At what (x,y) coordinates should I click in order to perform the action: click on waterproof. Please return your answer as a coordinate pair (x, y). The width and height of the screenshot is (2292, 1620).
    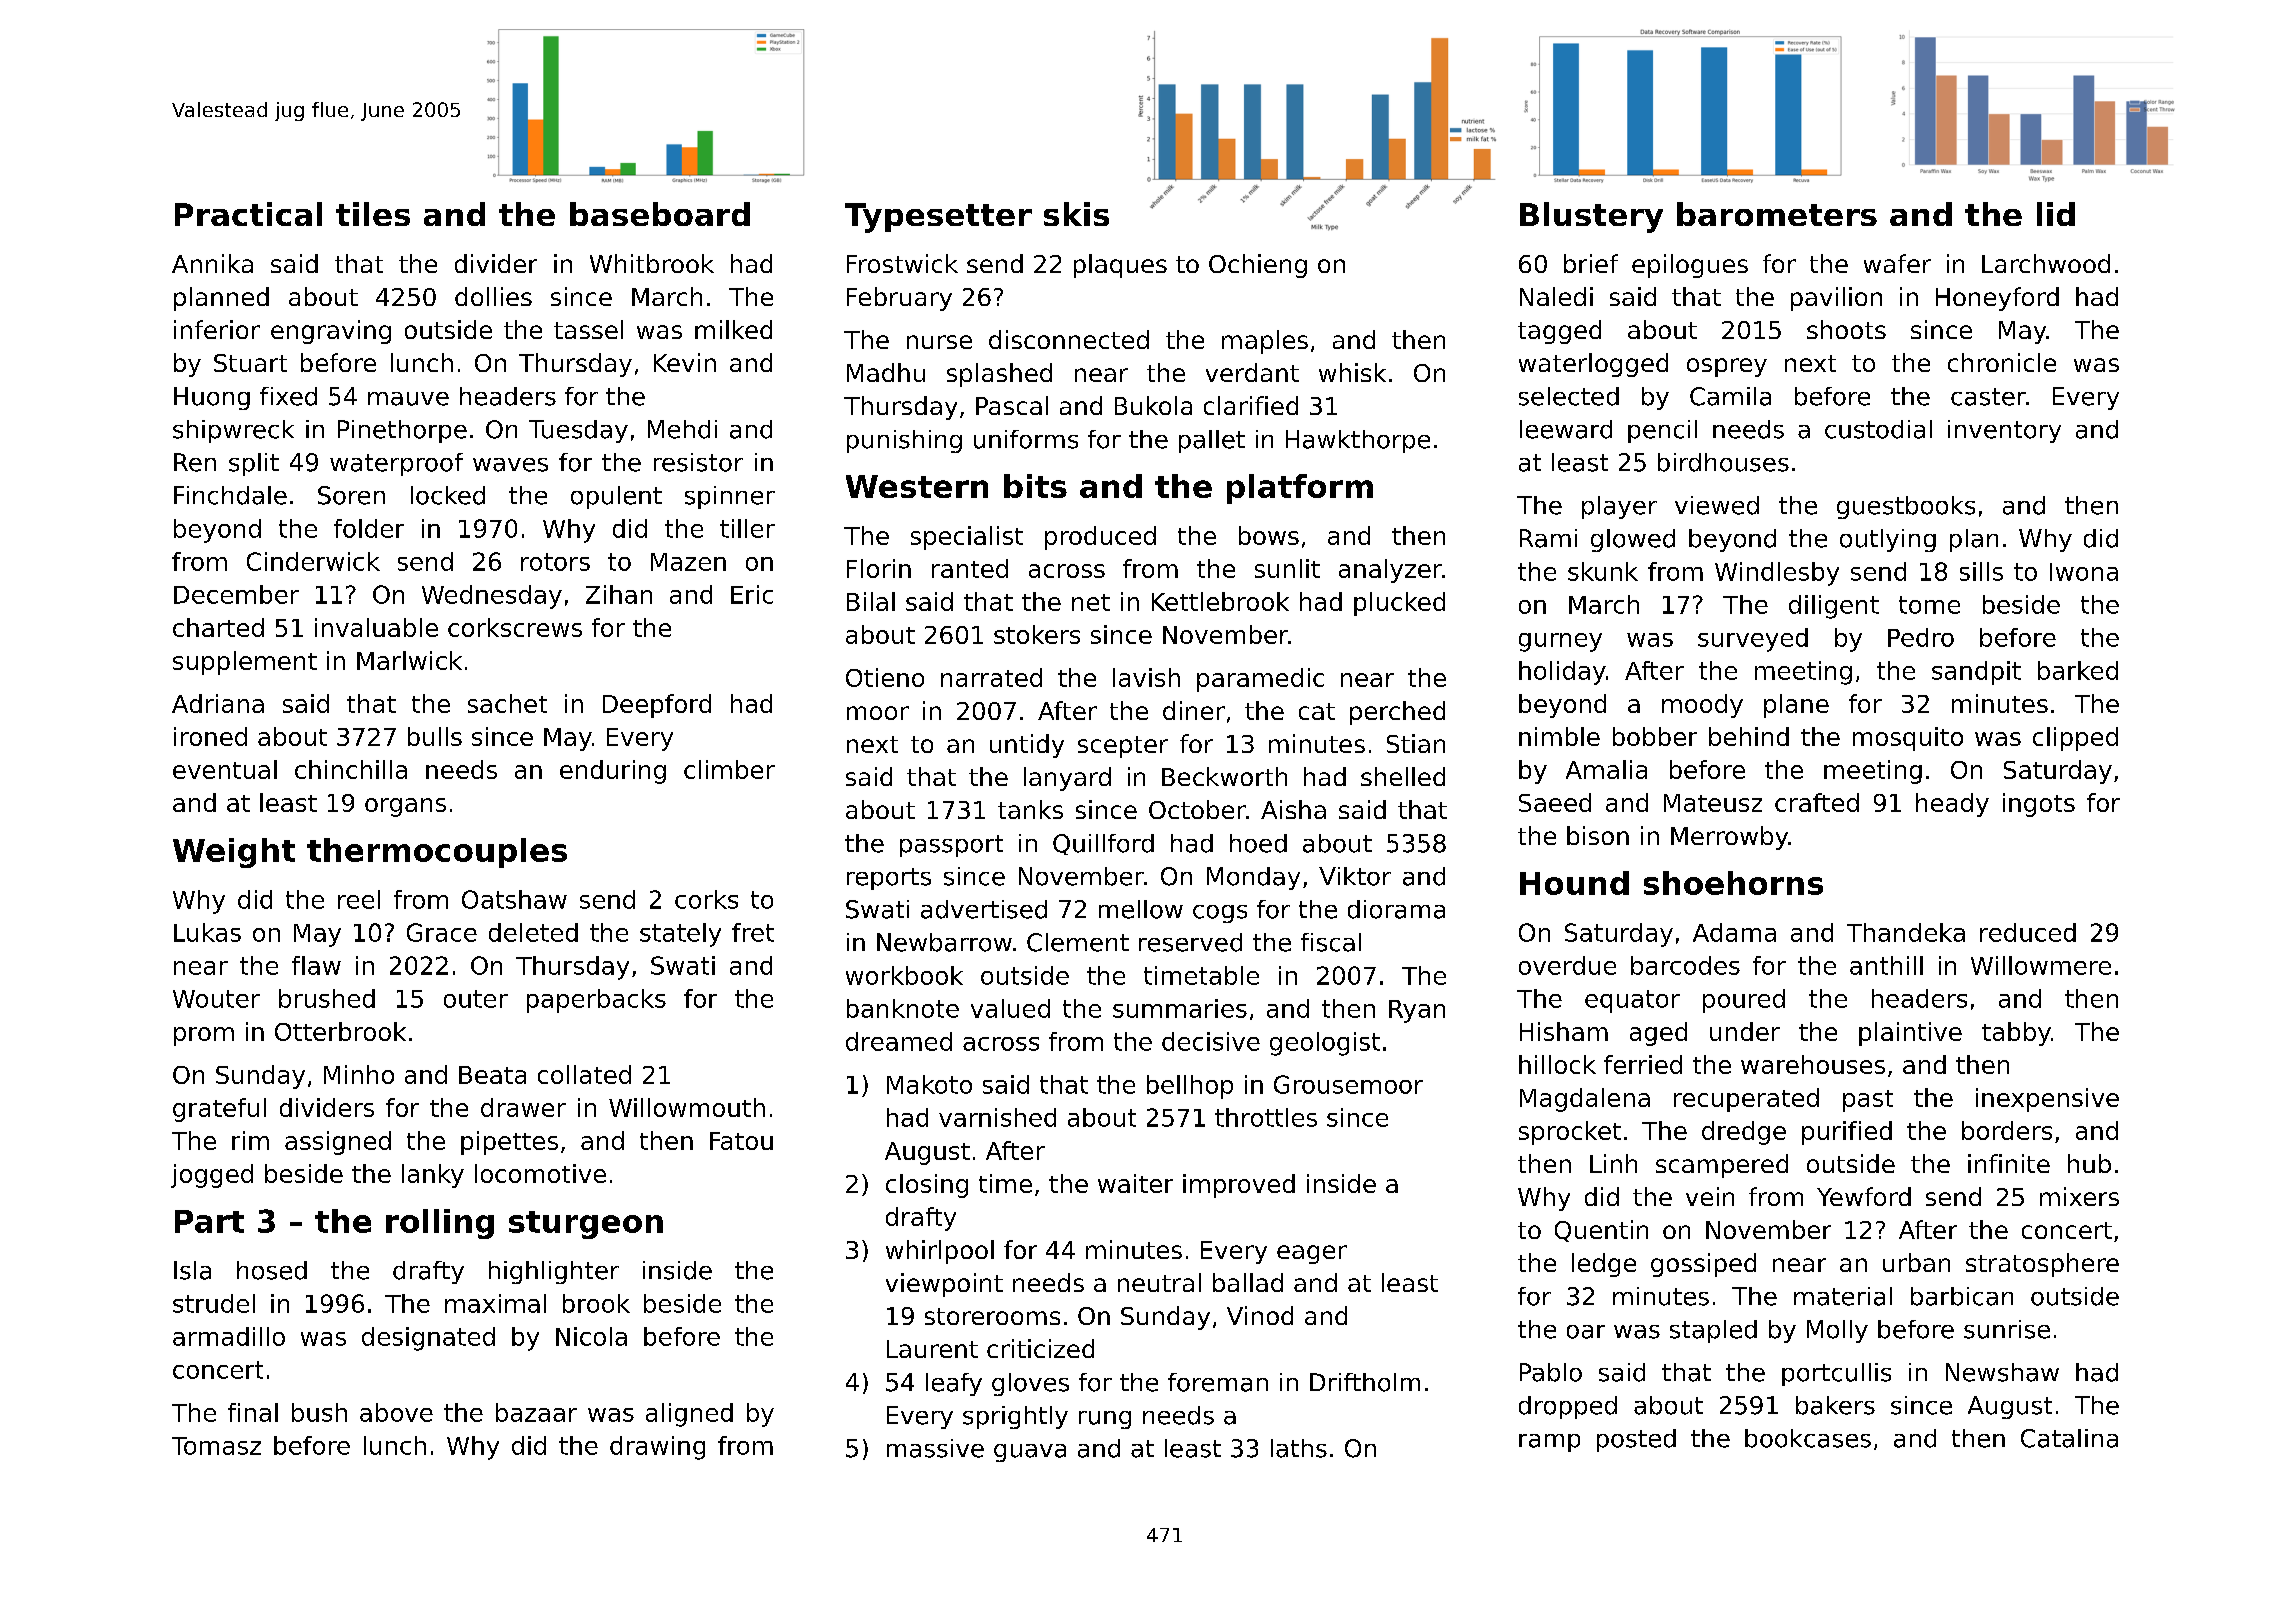
    Looking at the image, I should click on (396, 464).
